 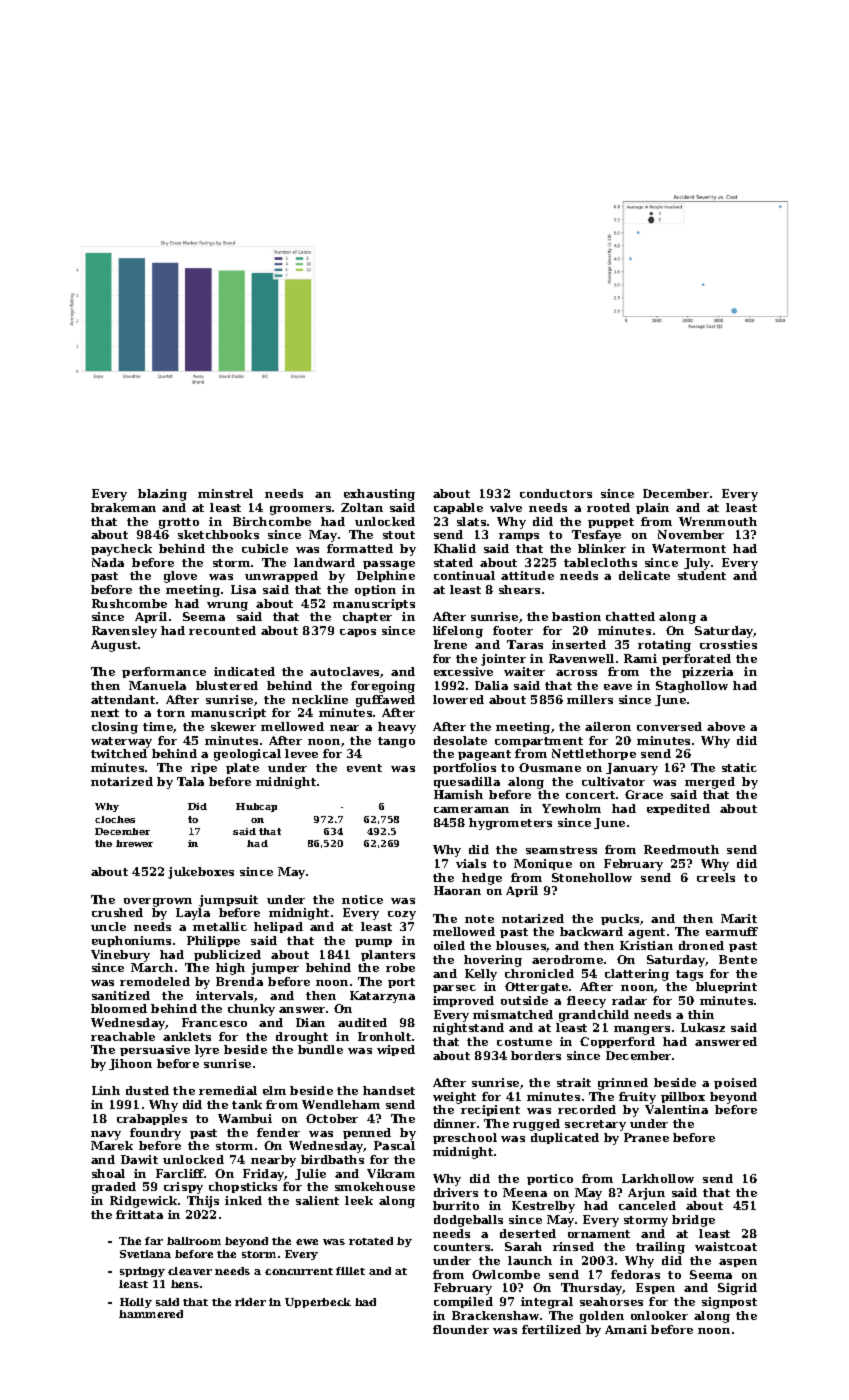 I want to click on drivers, so click(x=456, y=1192).
